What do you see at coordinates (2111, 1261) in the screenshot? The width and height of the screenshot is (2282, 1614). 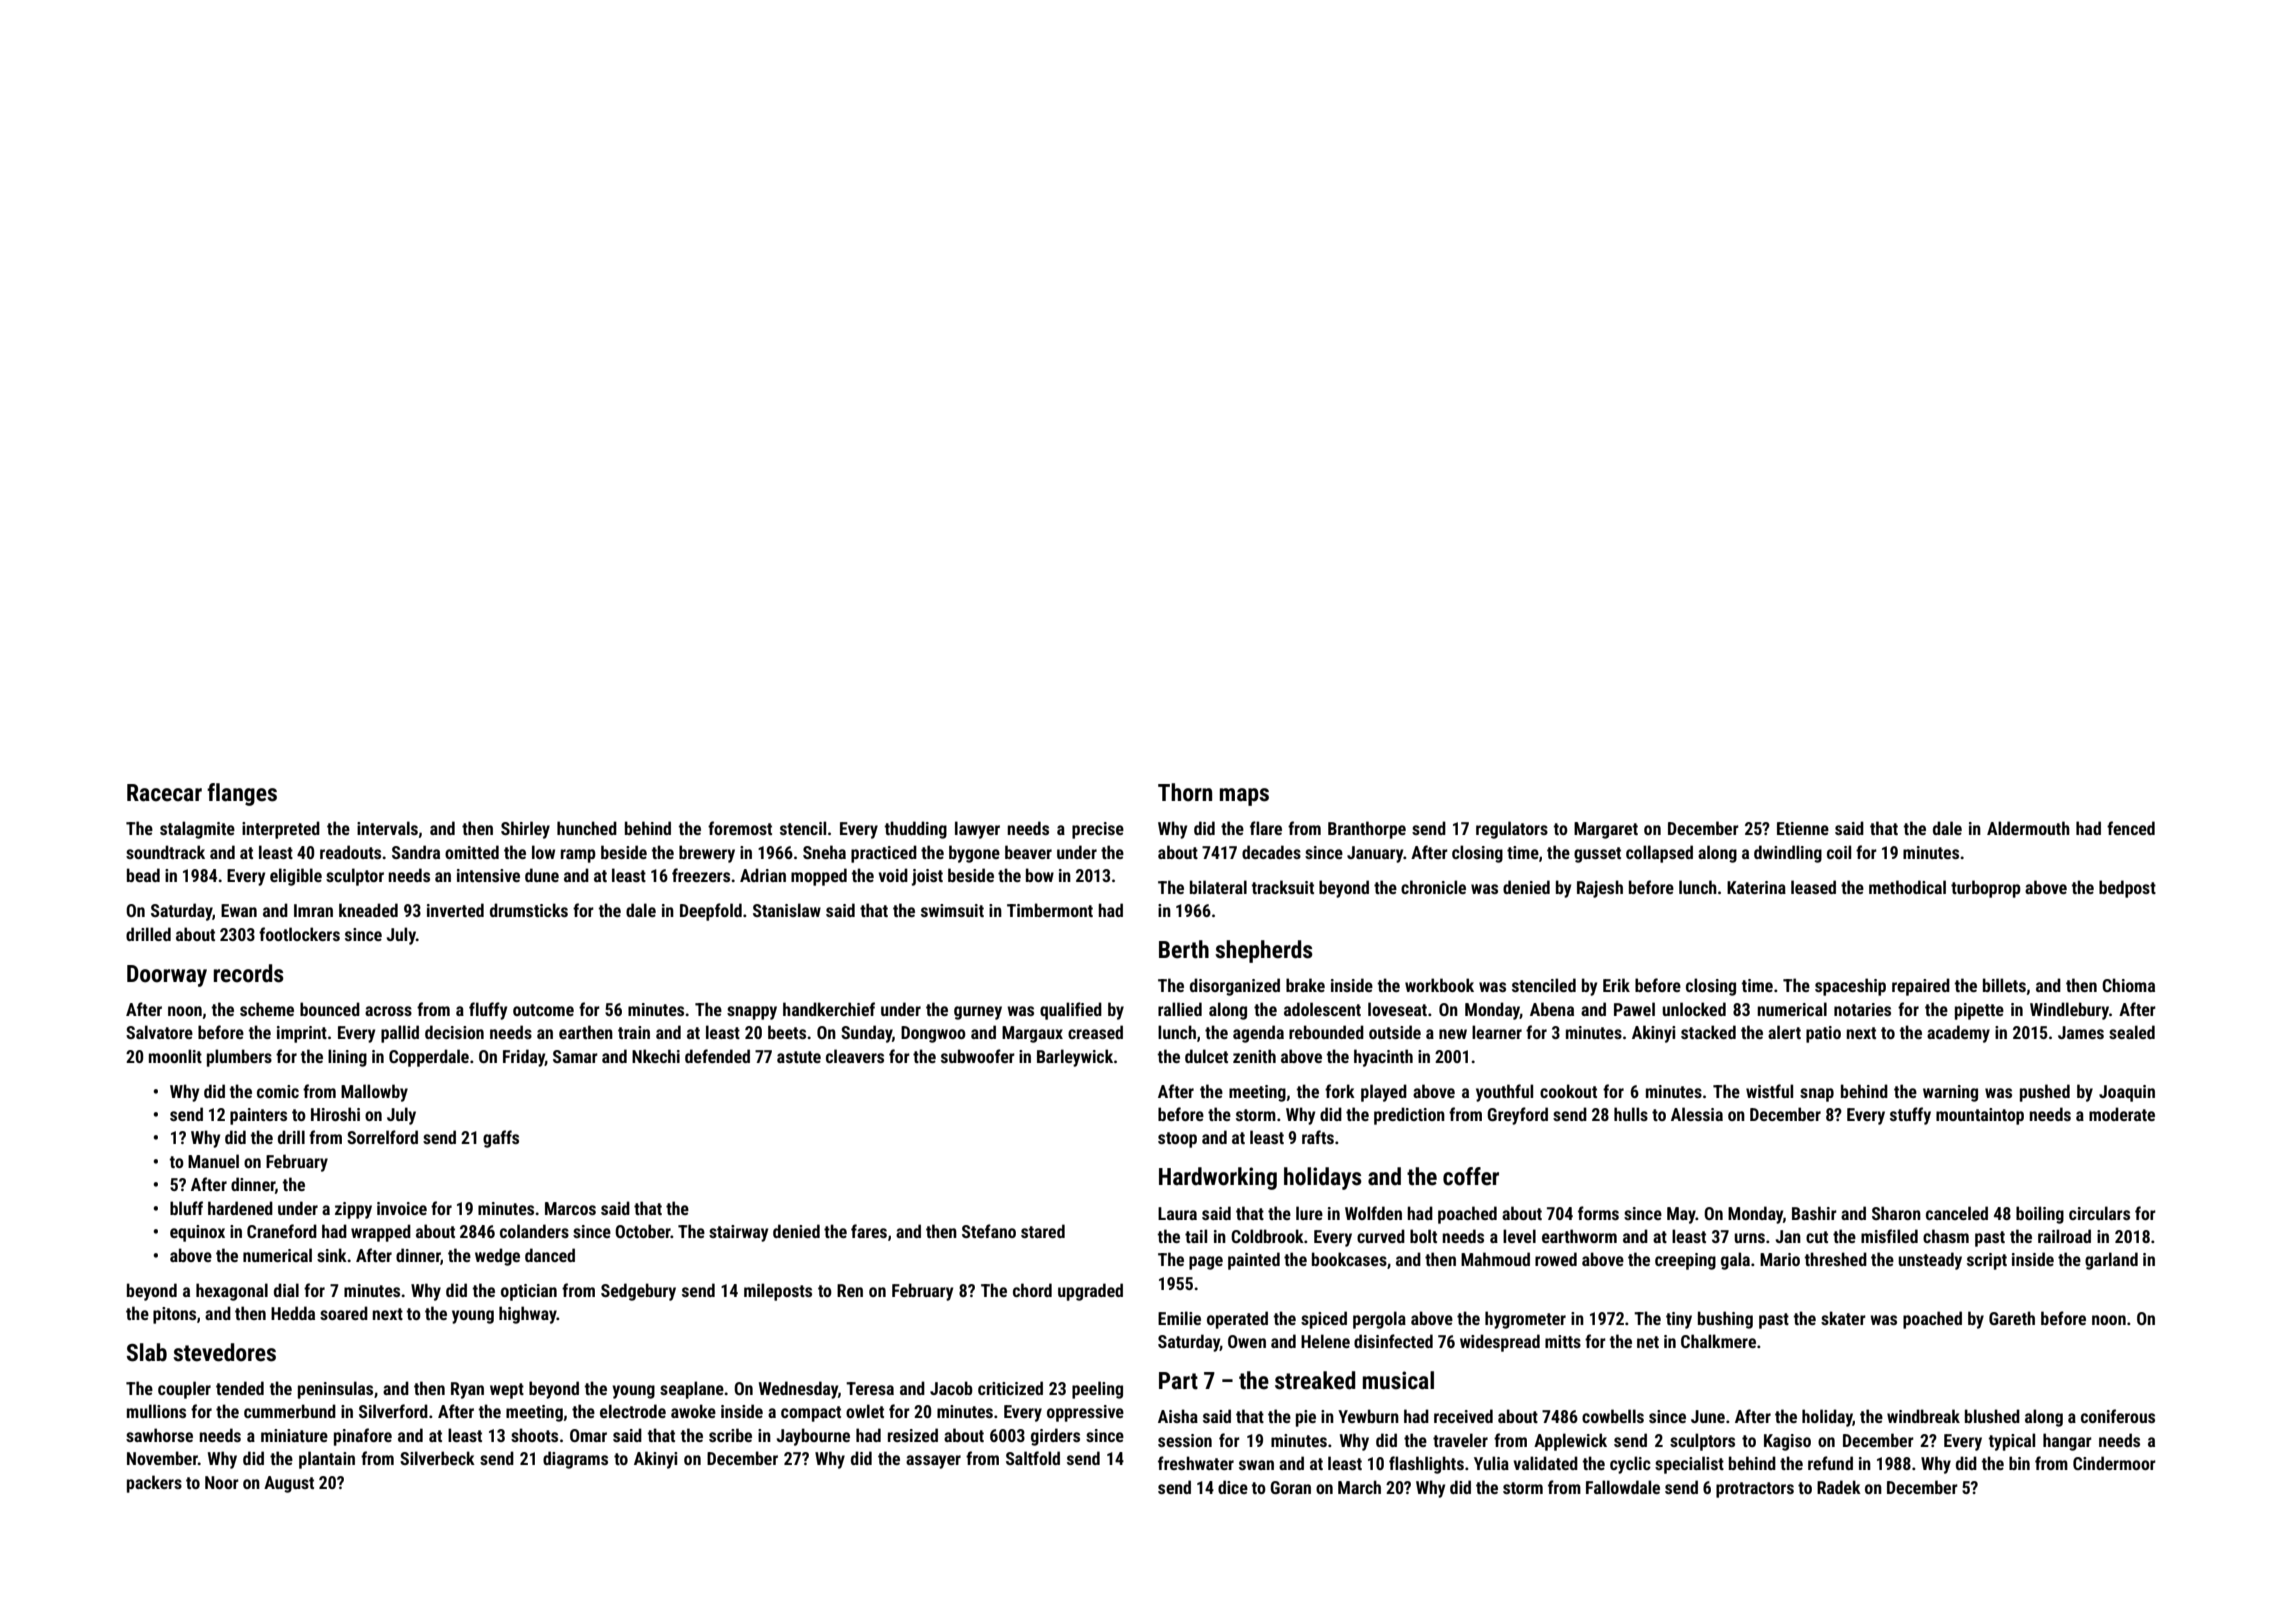 I see `garland` at bounding box center [2111, 1261].
